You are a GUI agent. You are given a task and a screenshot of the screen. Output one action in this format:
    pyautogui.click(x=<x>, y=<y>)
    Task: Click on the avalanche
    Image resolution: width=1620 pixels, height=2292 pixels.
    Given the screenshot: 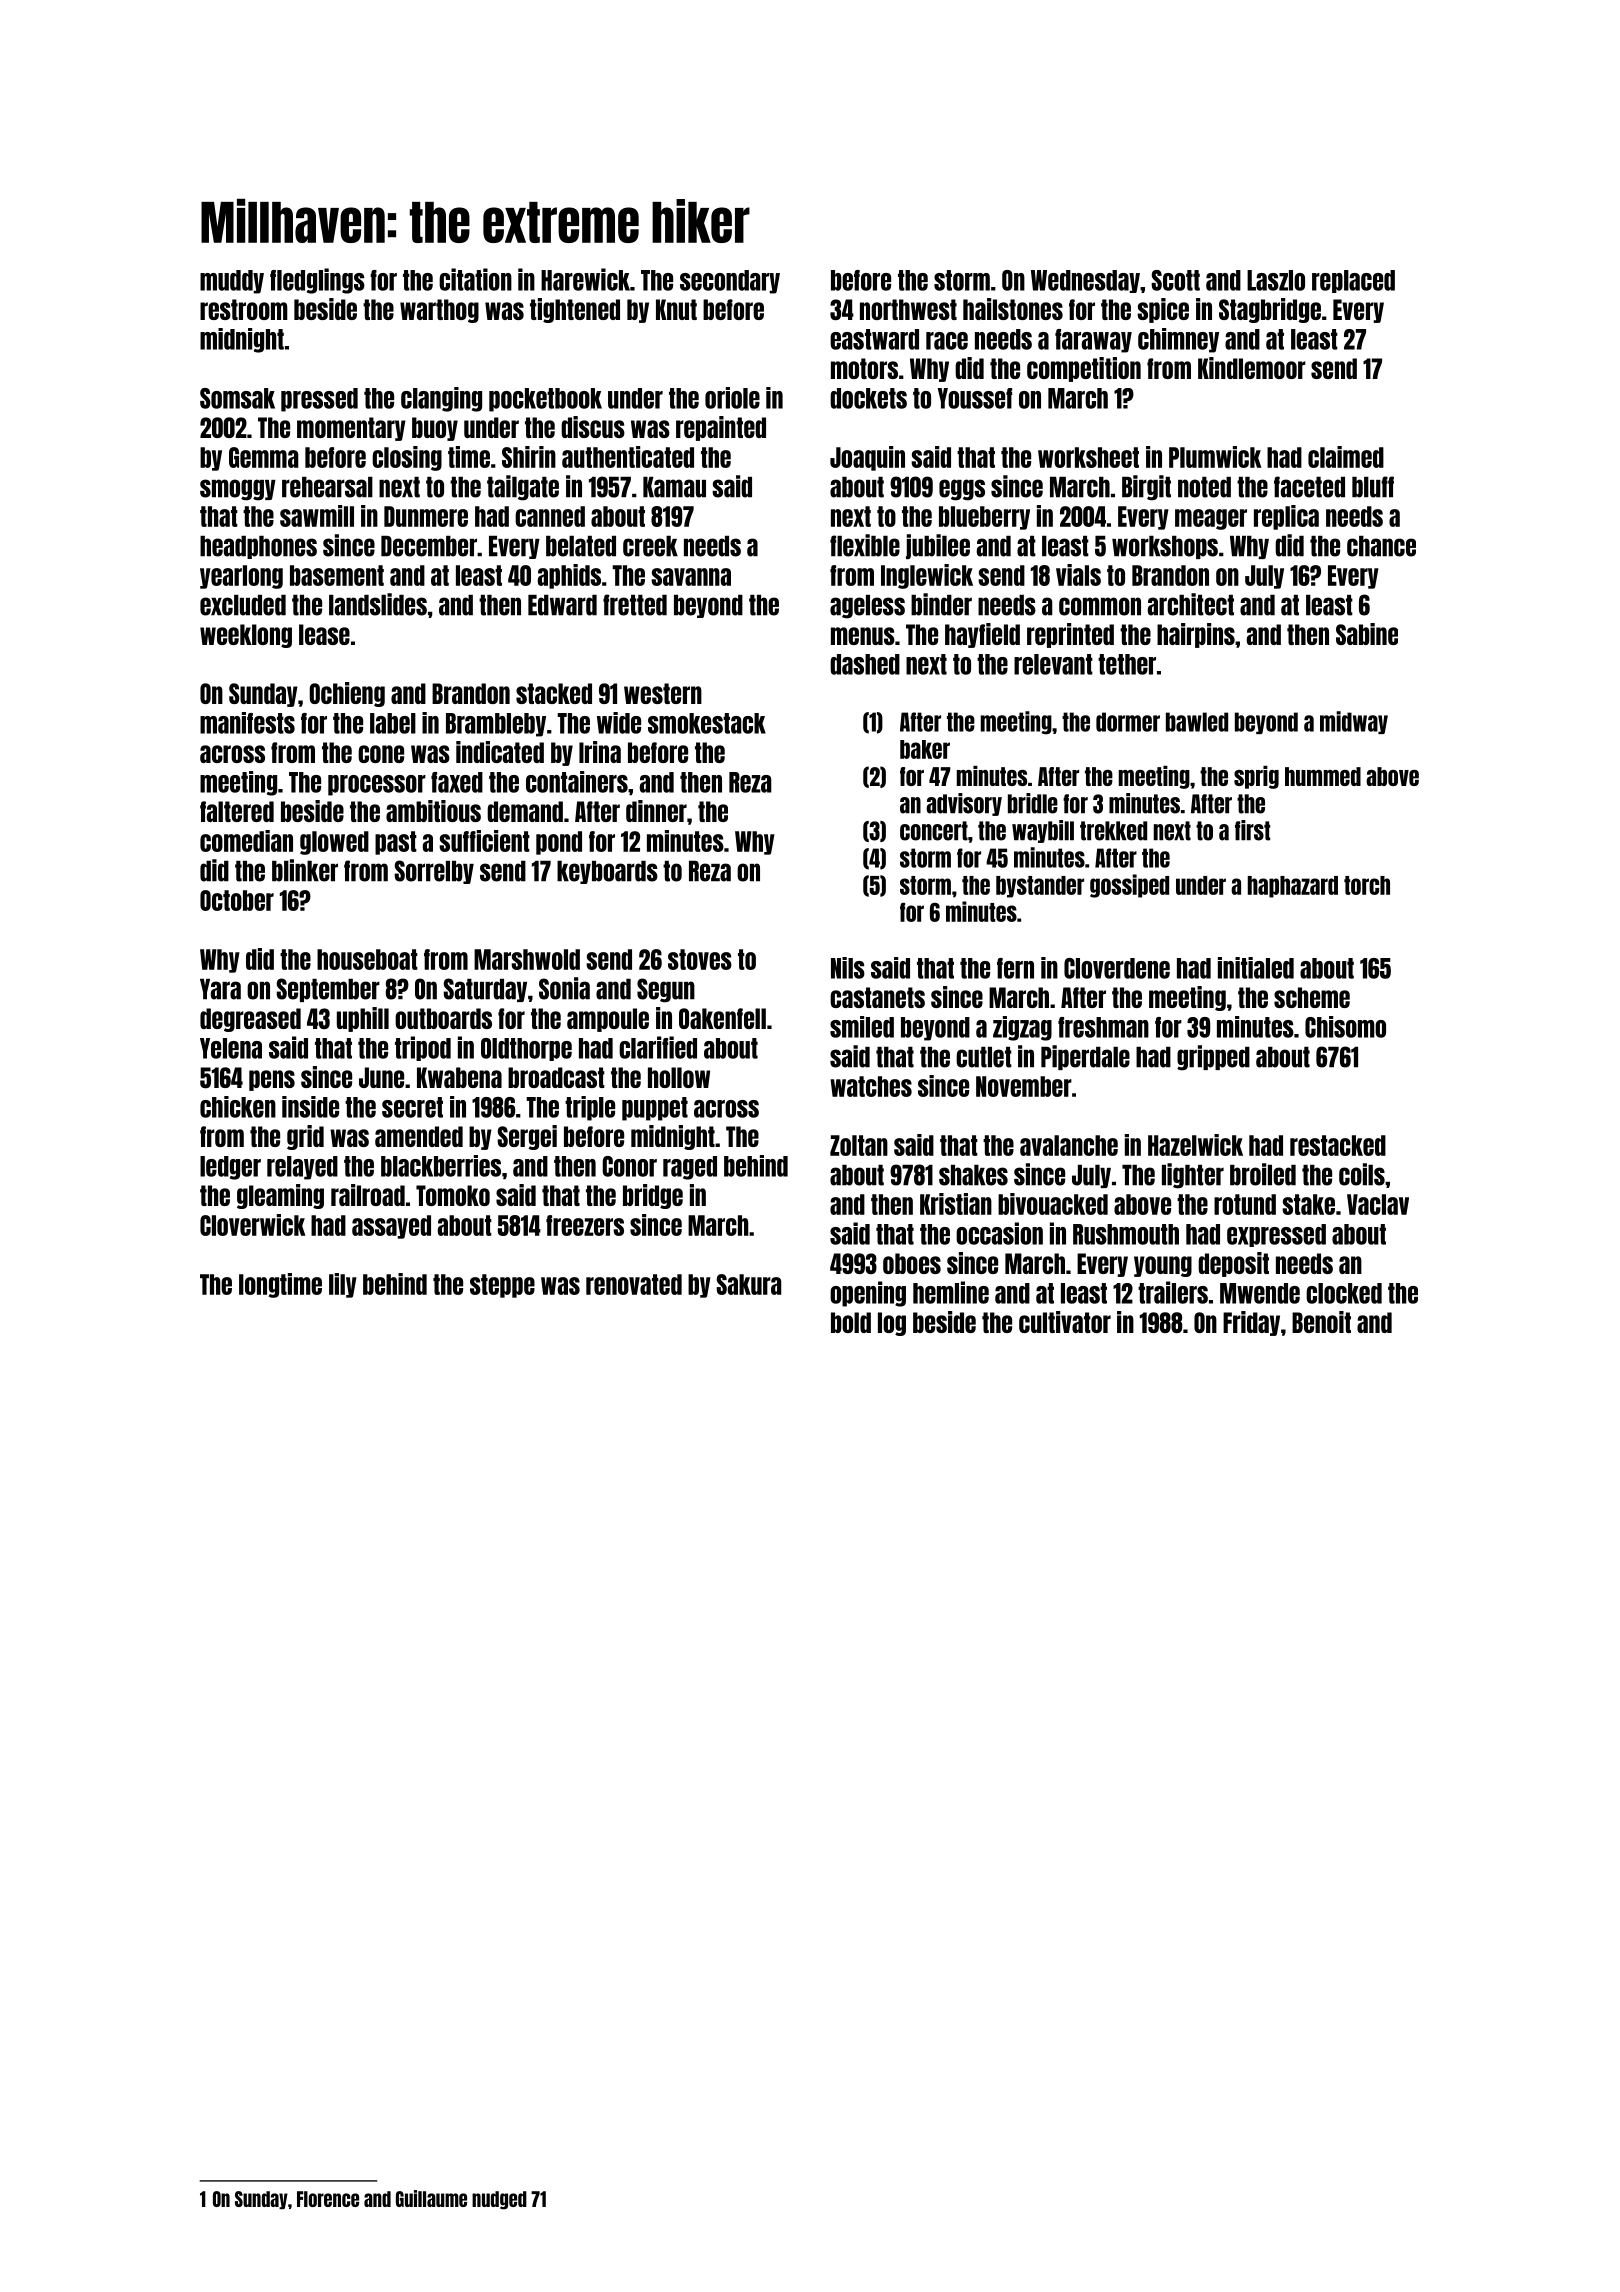 What is the action you would take?
    pyautogui.click(x=1069, y=1145)
